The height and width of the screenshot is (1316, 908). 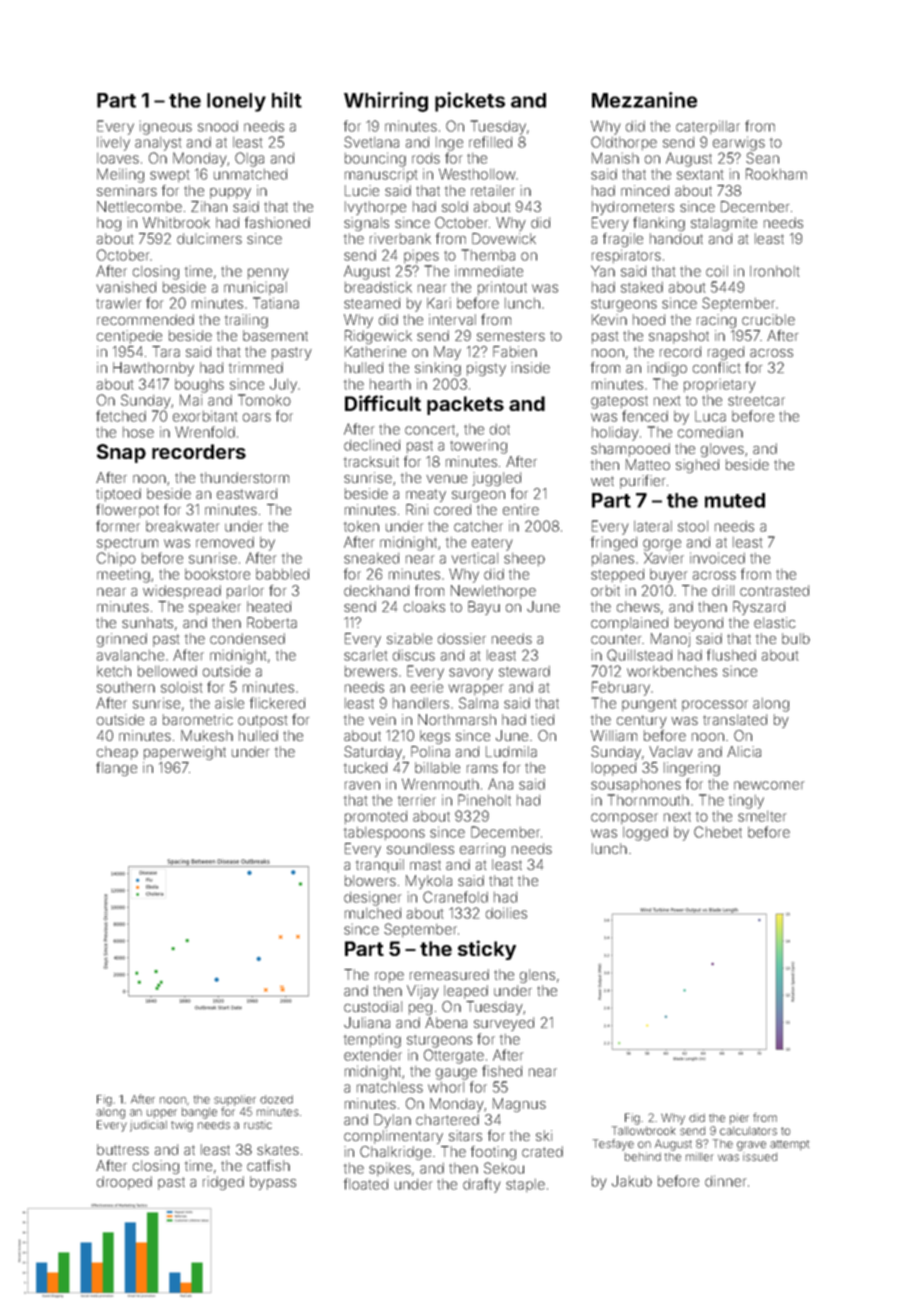 I want to click on rope, so click(x=389, y=977).
